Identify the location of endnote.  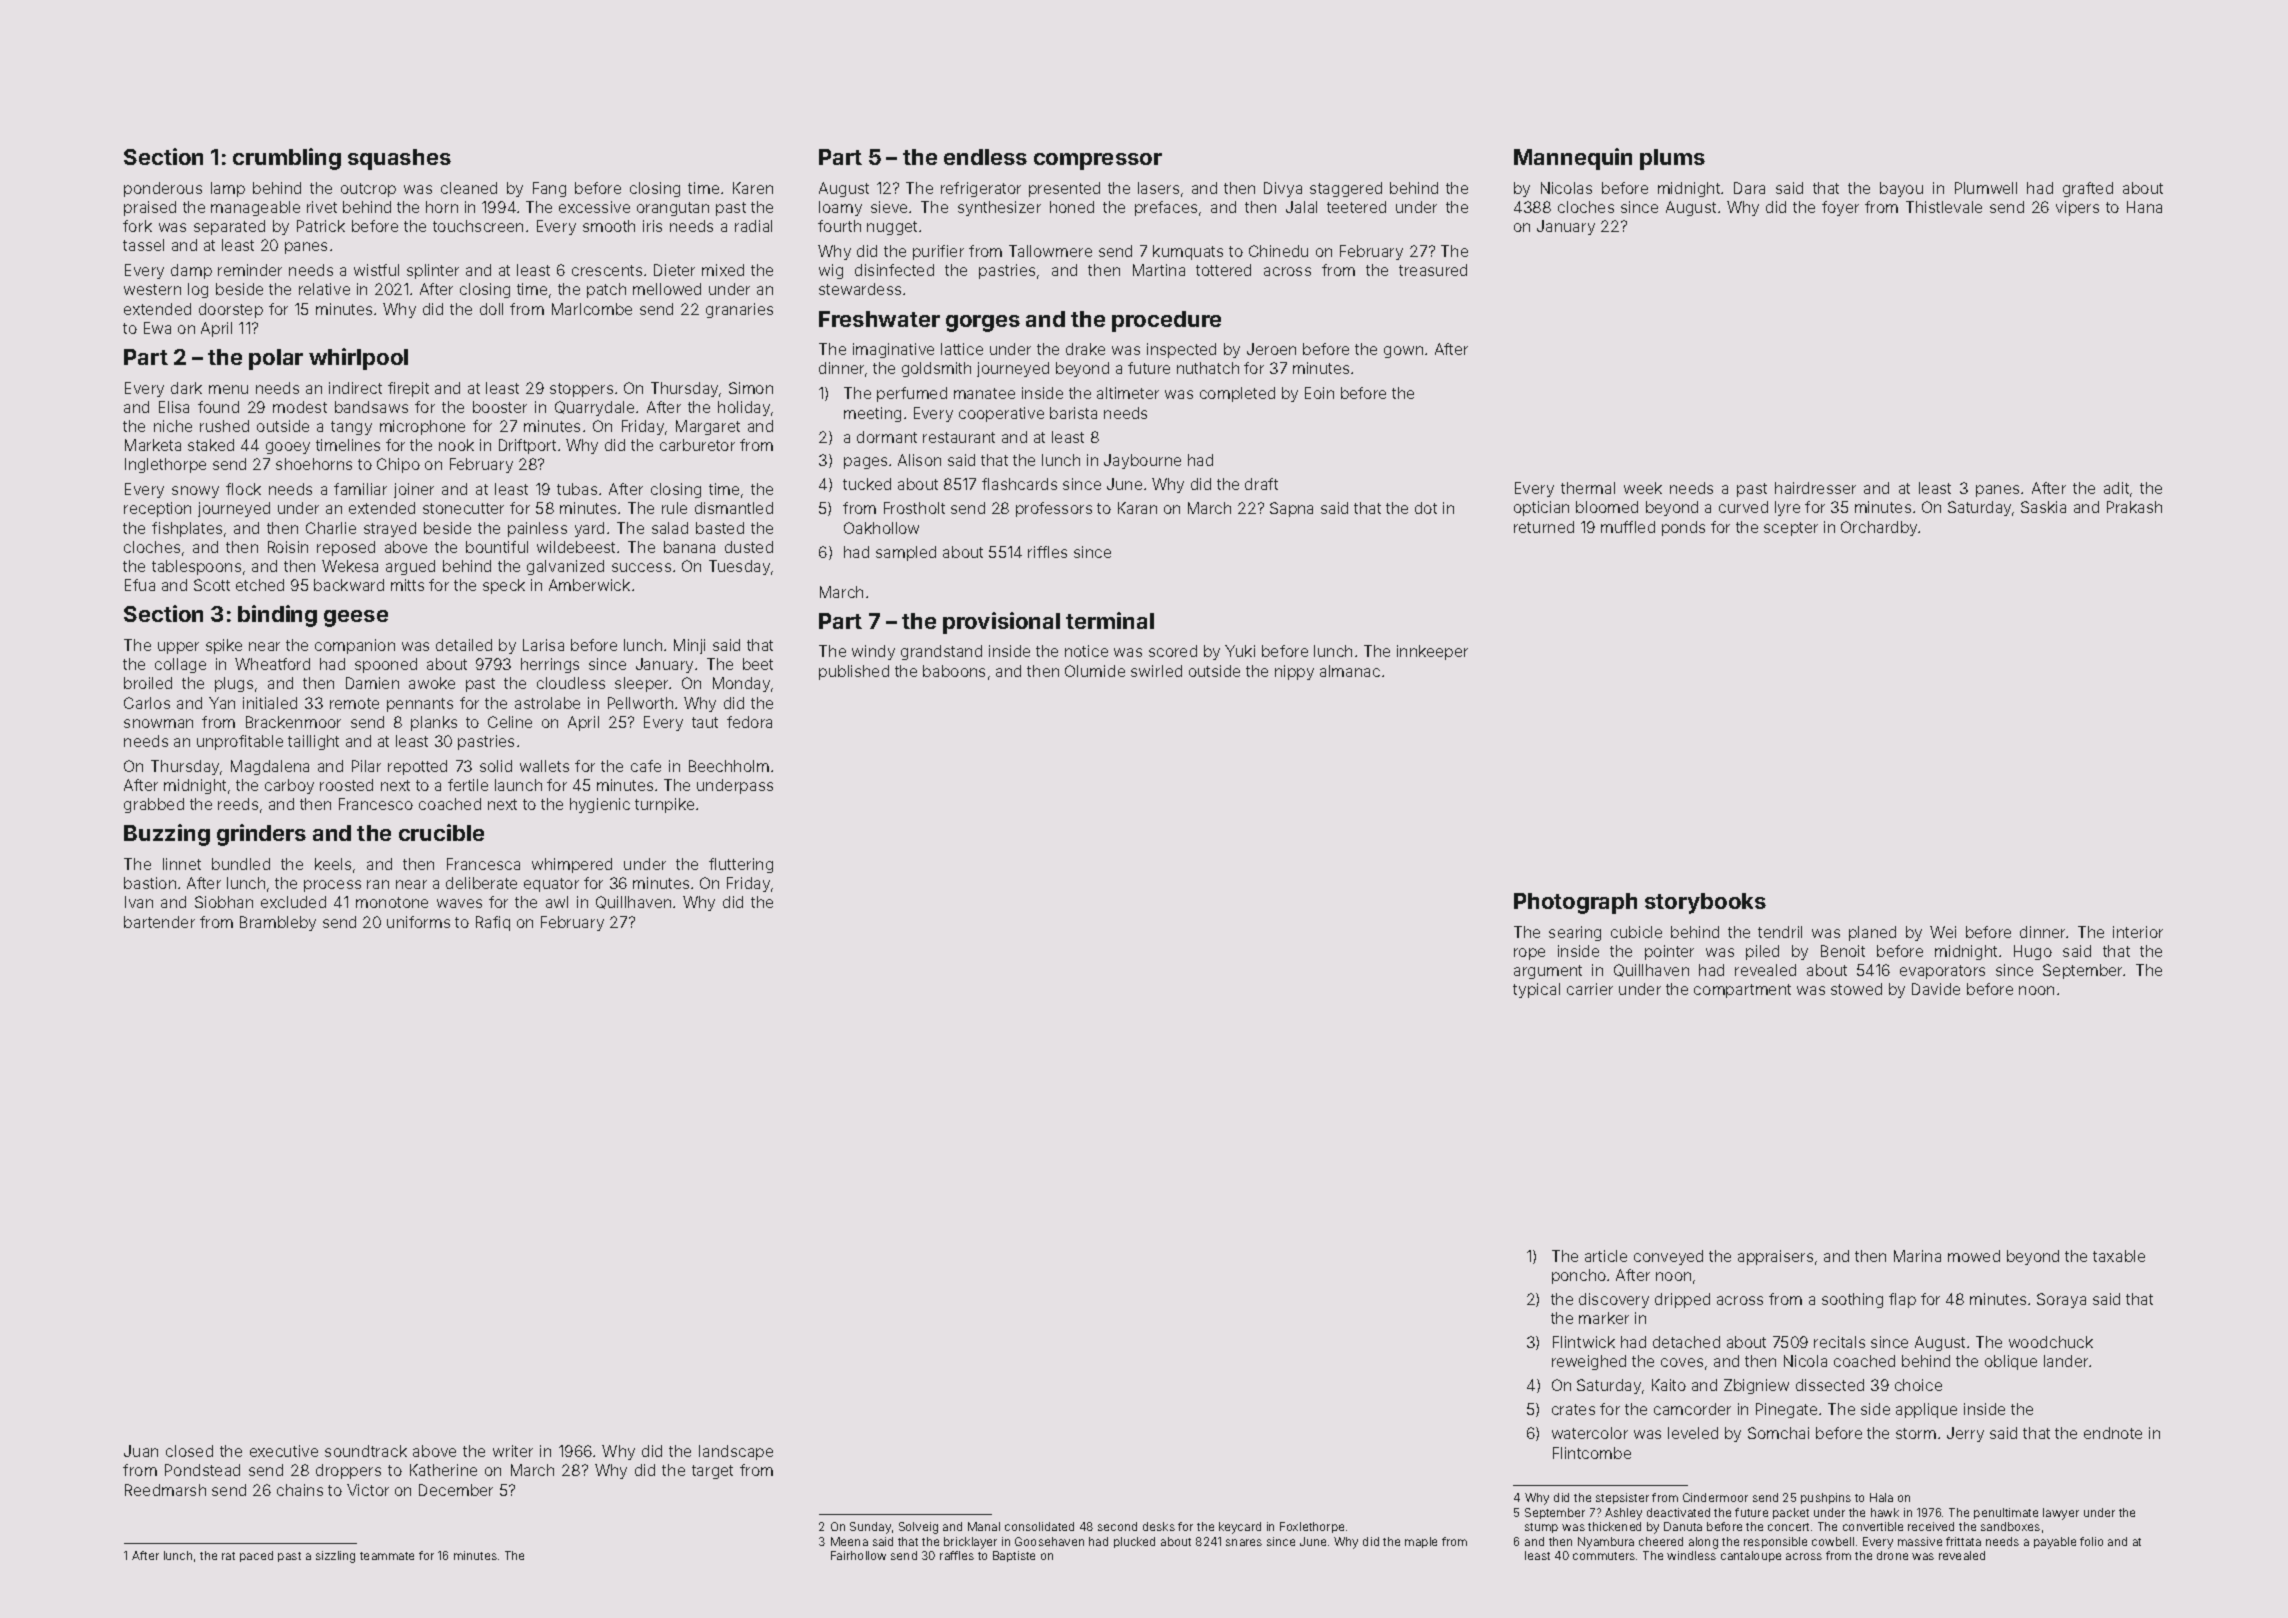
(2113, 1433).
